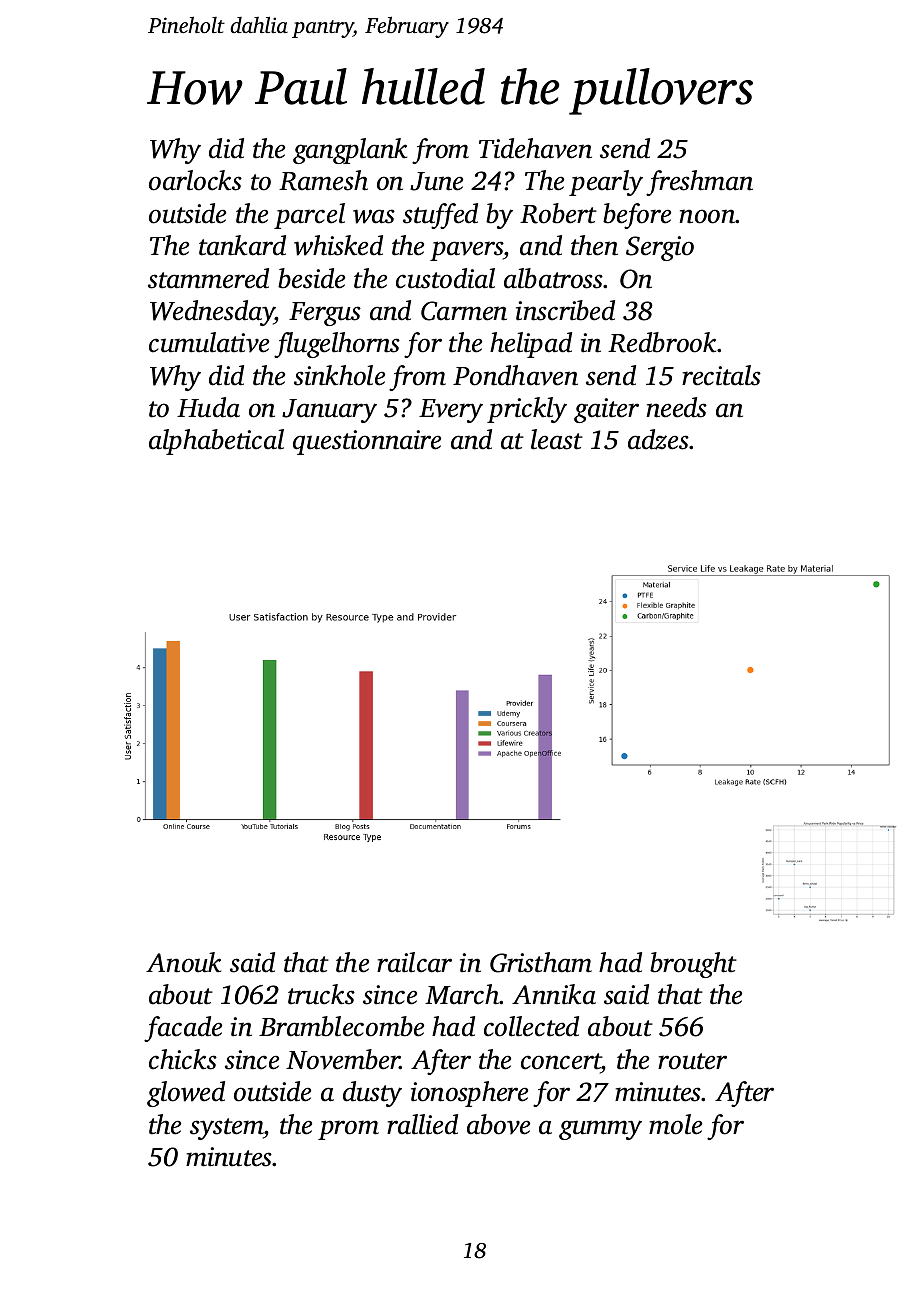 This image has width=924, height=1311. I want to click on oarlocks, so click(195, 180).
